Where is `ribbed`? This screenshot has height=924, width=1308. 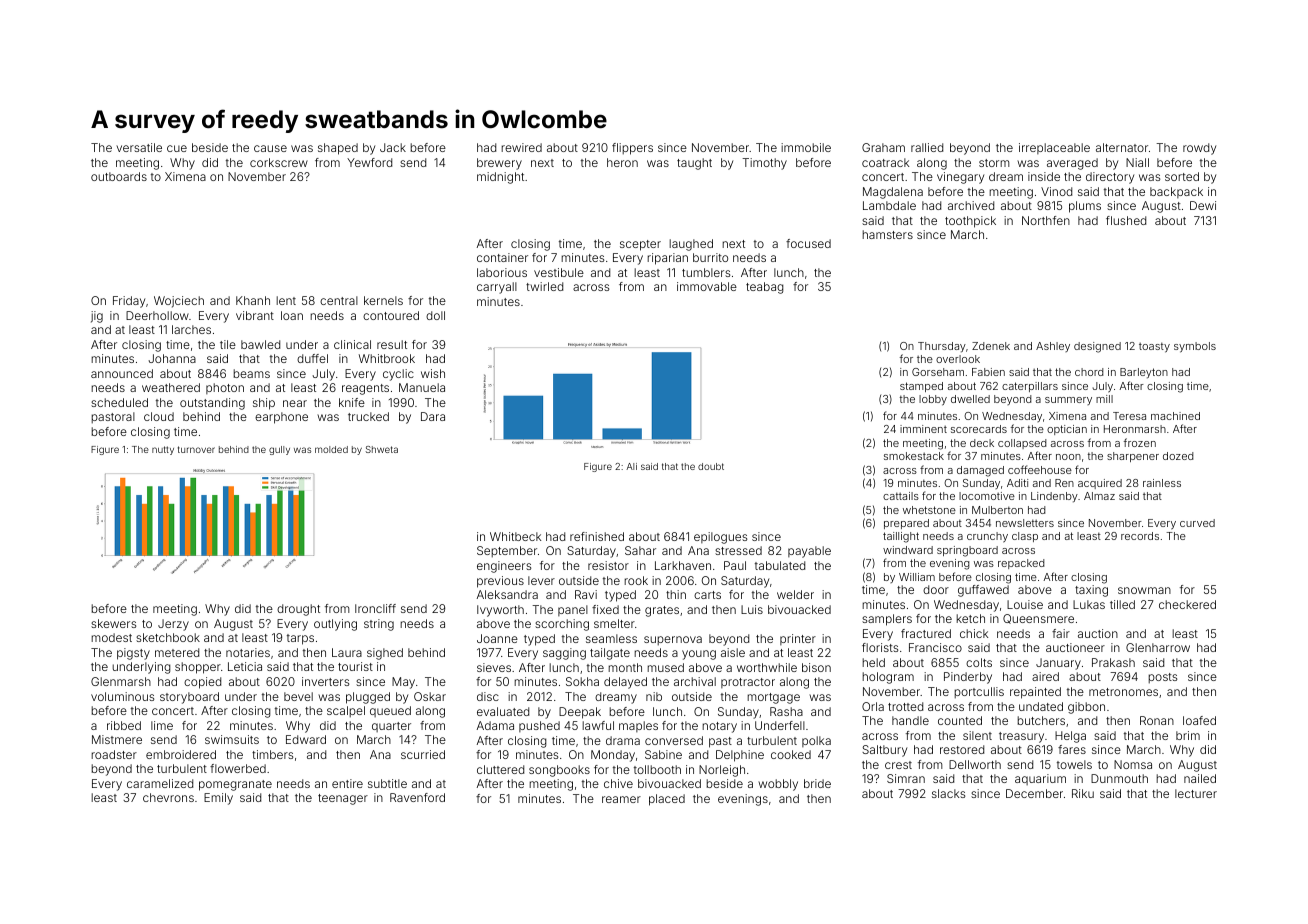 ribbed is located at coordinates (124, 725).
